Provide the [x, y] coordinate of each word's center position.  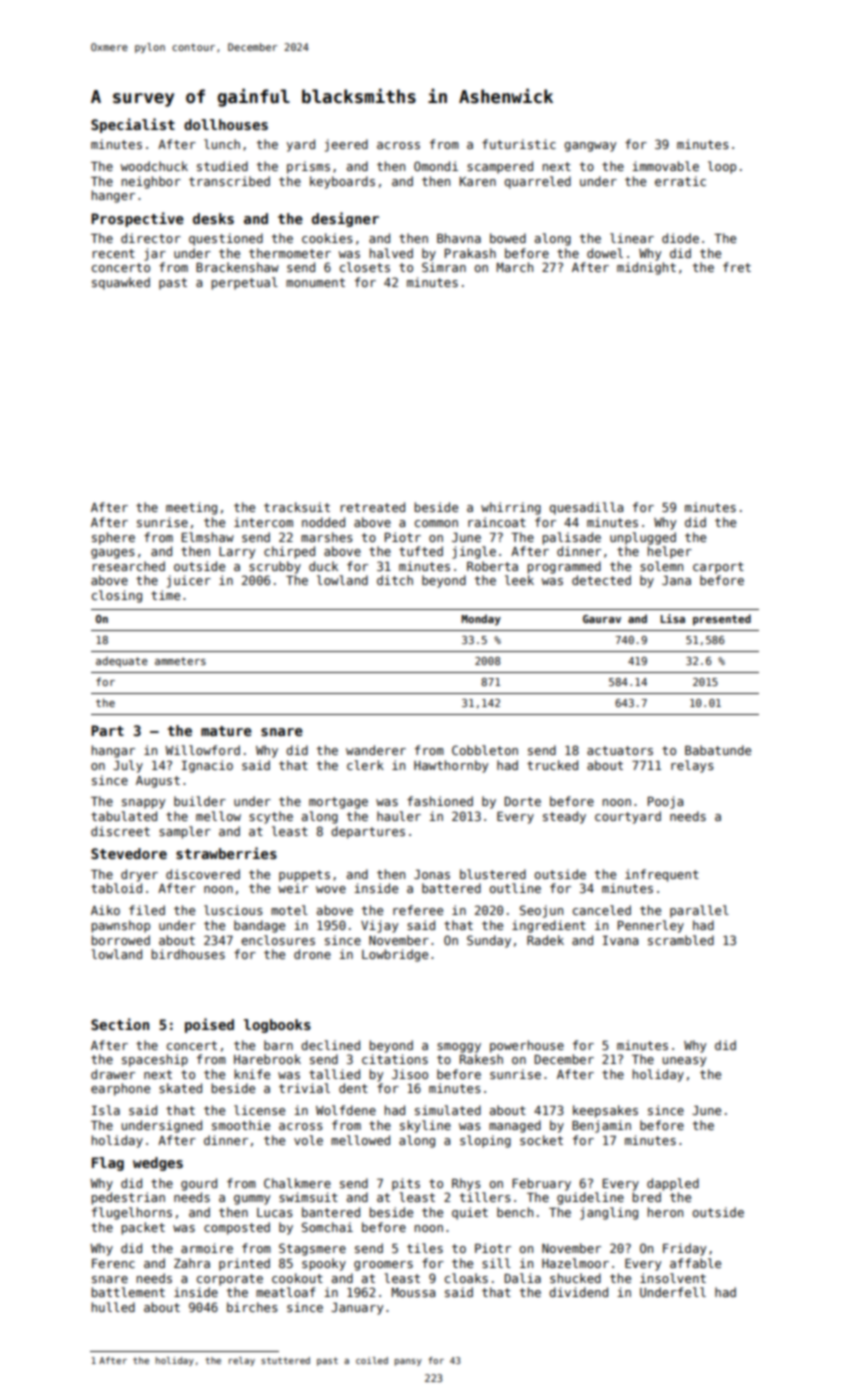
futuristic [519, 144]
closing [117, 596]
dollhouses [226, 124]
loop [722, 167]
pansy [408, 1362]
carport [718, 568]
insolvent [673, 1278]
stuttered [285, 1360]
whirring [511, 508]
